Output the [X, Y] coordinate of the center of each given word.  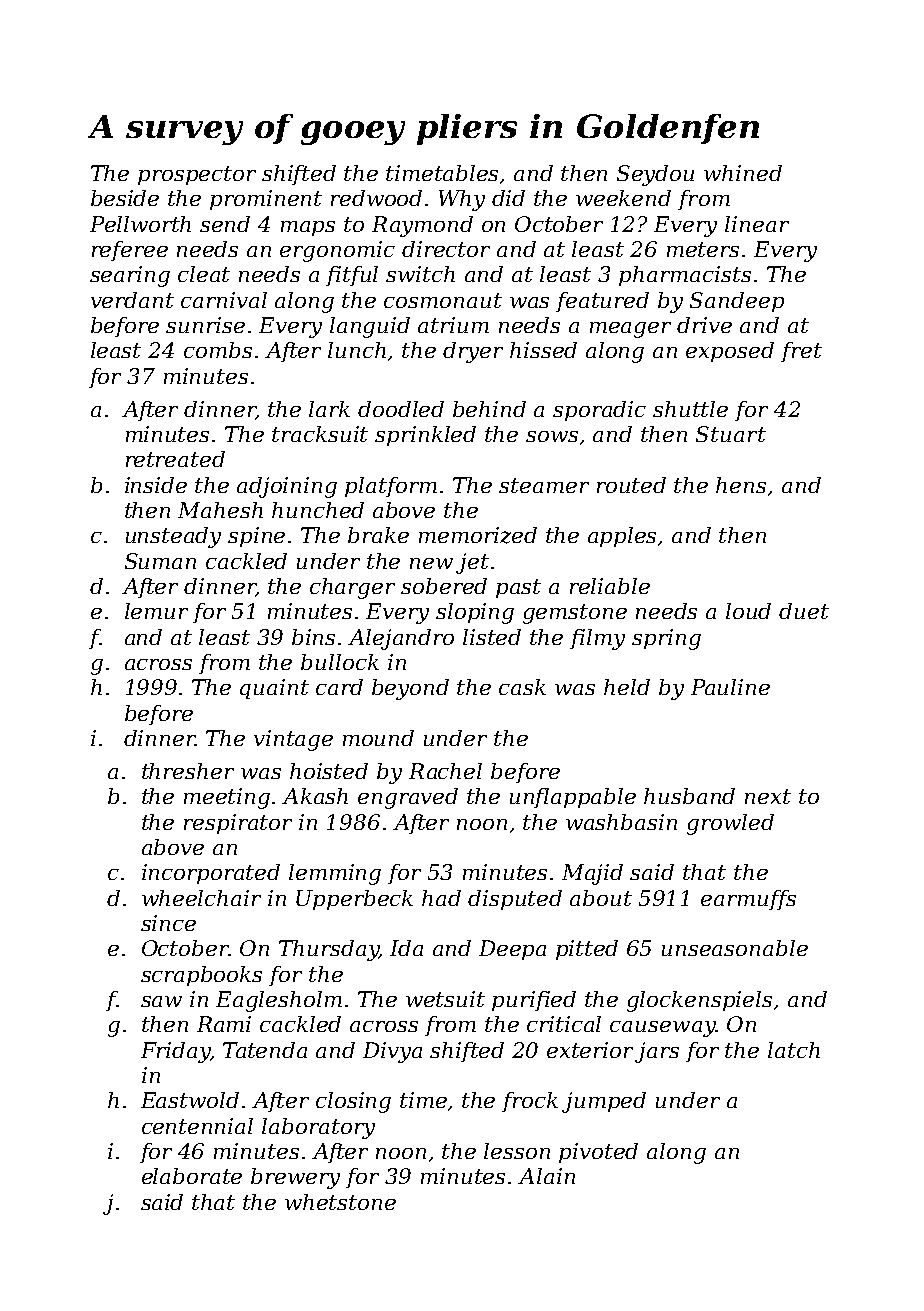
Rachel [445, 771]
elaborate [192, 1176]
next [768, 796]
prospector [197, 175]
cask [522, 687]
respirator [238, 824]
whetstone [340, 1202]
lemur [156, 611]
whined [743, 173]
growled [730, 824]
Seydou [655, 175]
